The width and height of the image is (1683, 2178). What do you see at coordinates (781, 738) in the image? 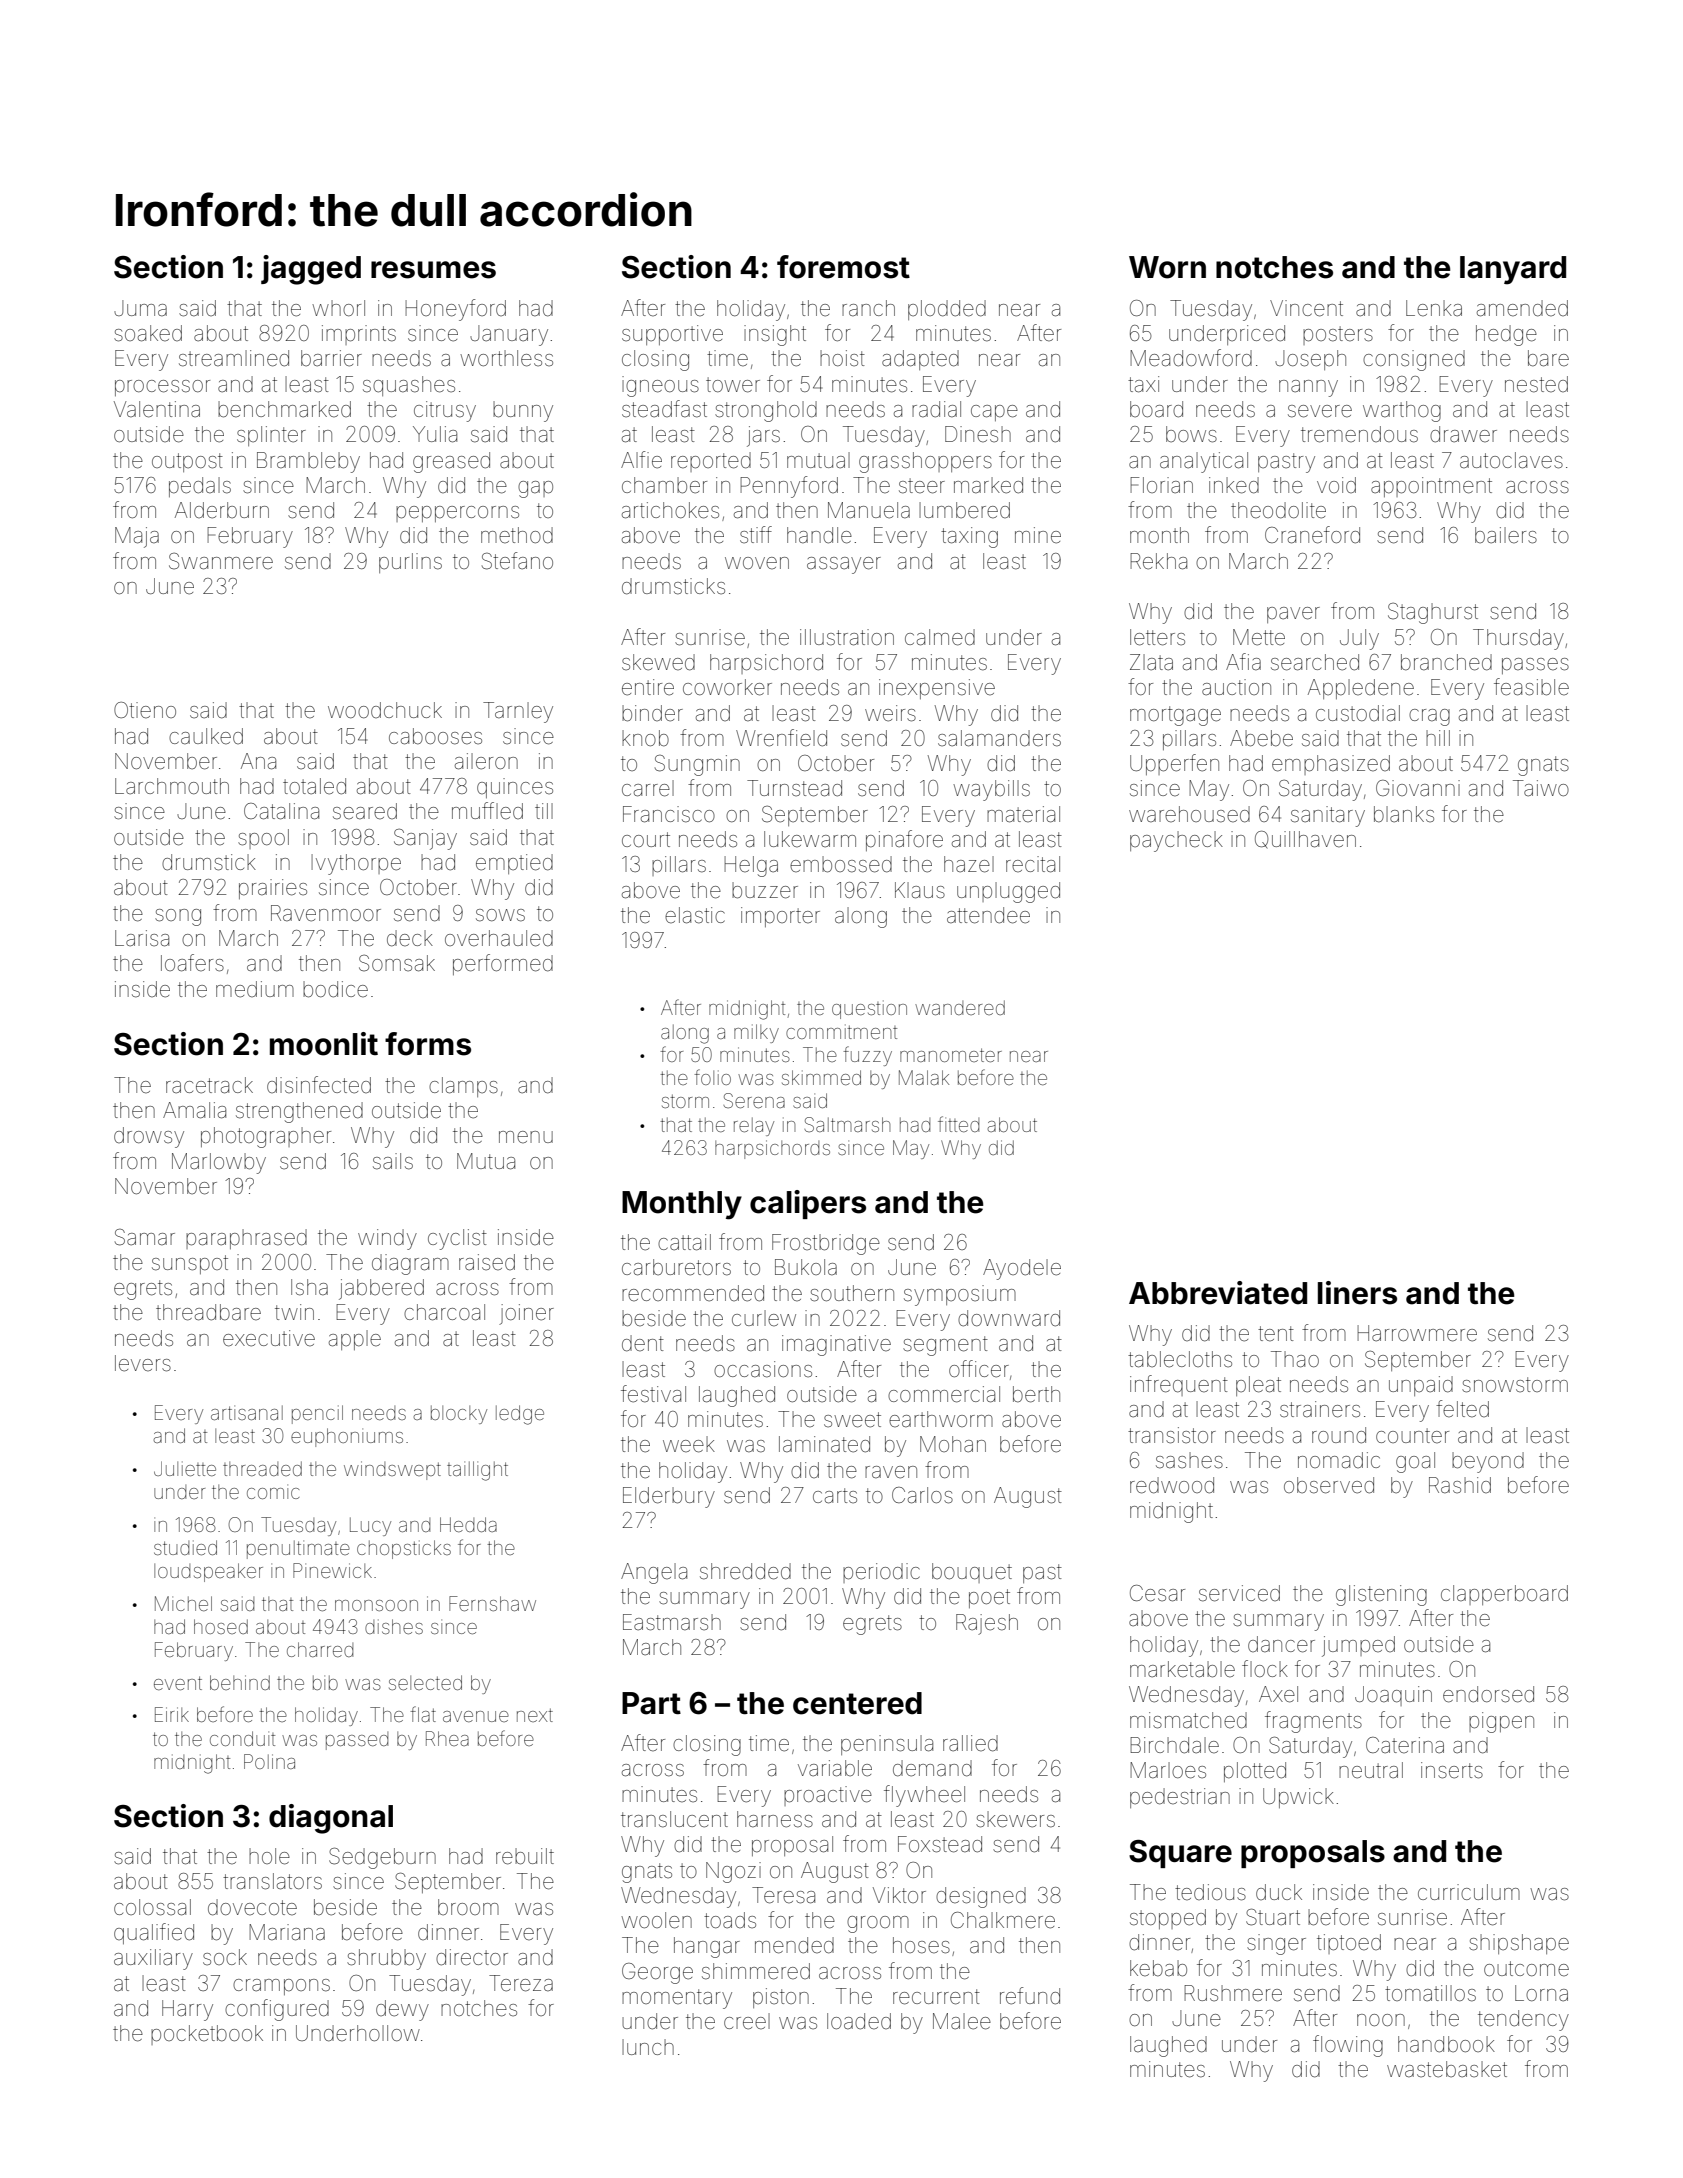
I see `Wrenfield` at bounding box center [781, 738].
